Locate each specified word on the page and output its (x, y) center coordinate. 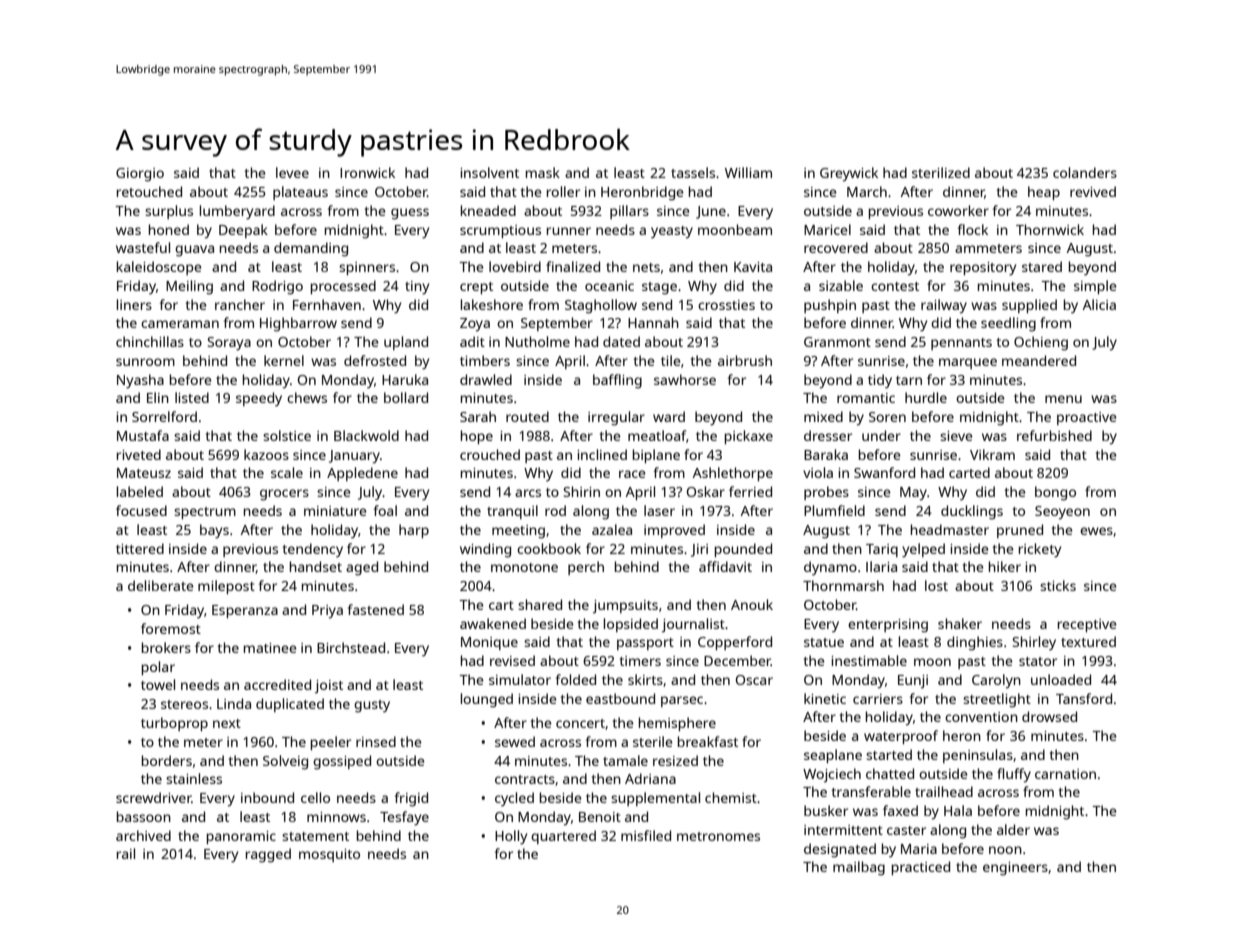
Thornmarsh (843, 585)
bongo (1055, 493)
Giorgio (140, 175)
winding (485, 550)
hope (477, 437)
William (748, 172)
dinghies (975, 643)
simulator (520, 679)
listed (192, 397)
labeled (140, 491)
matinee (270, 648)
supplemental (655, 799)
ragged (268, 855)
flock (973, 229)
